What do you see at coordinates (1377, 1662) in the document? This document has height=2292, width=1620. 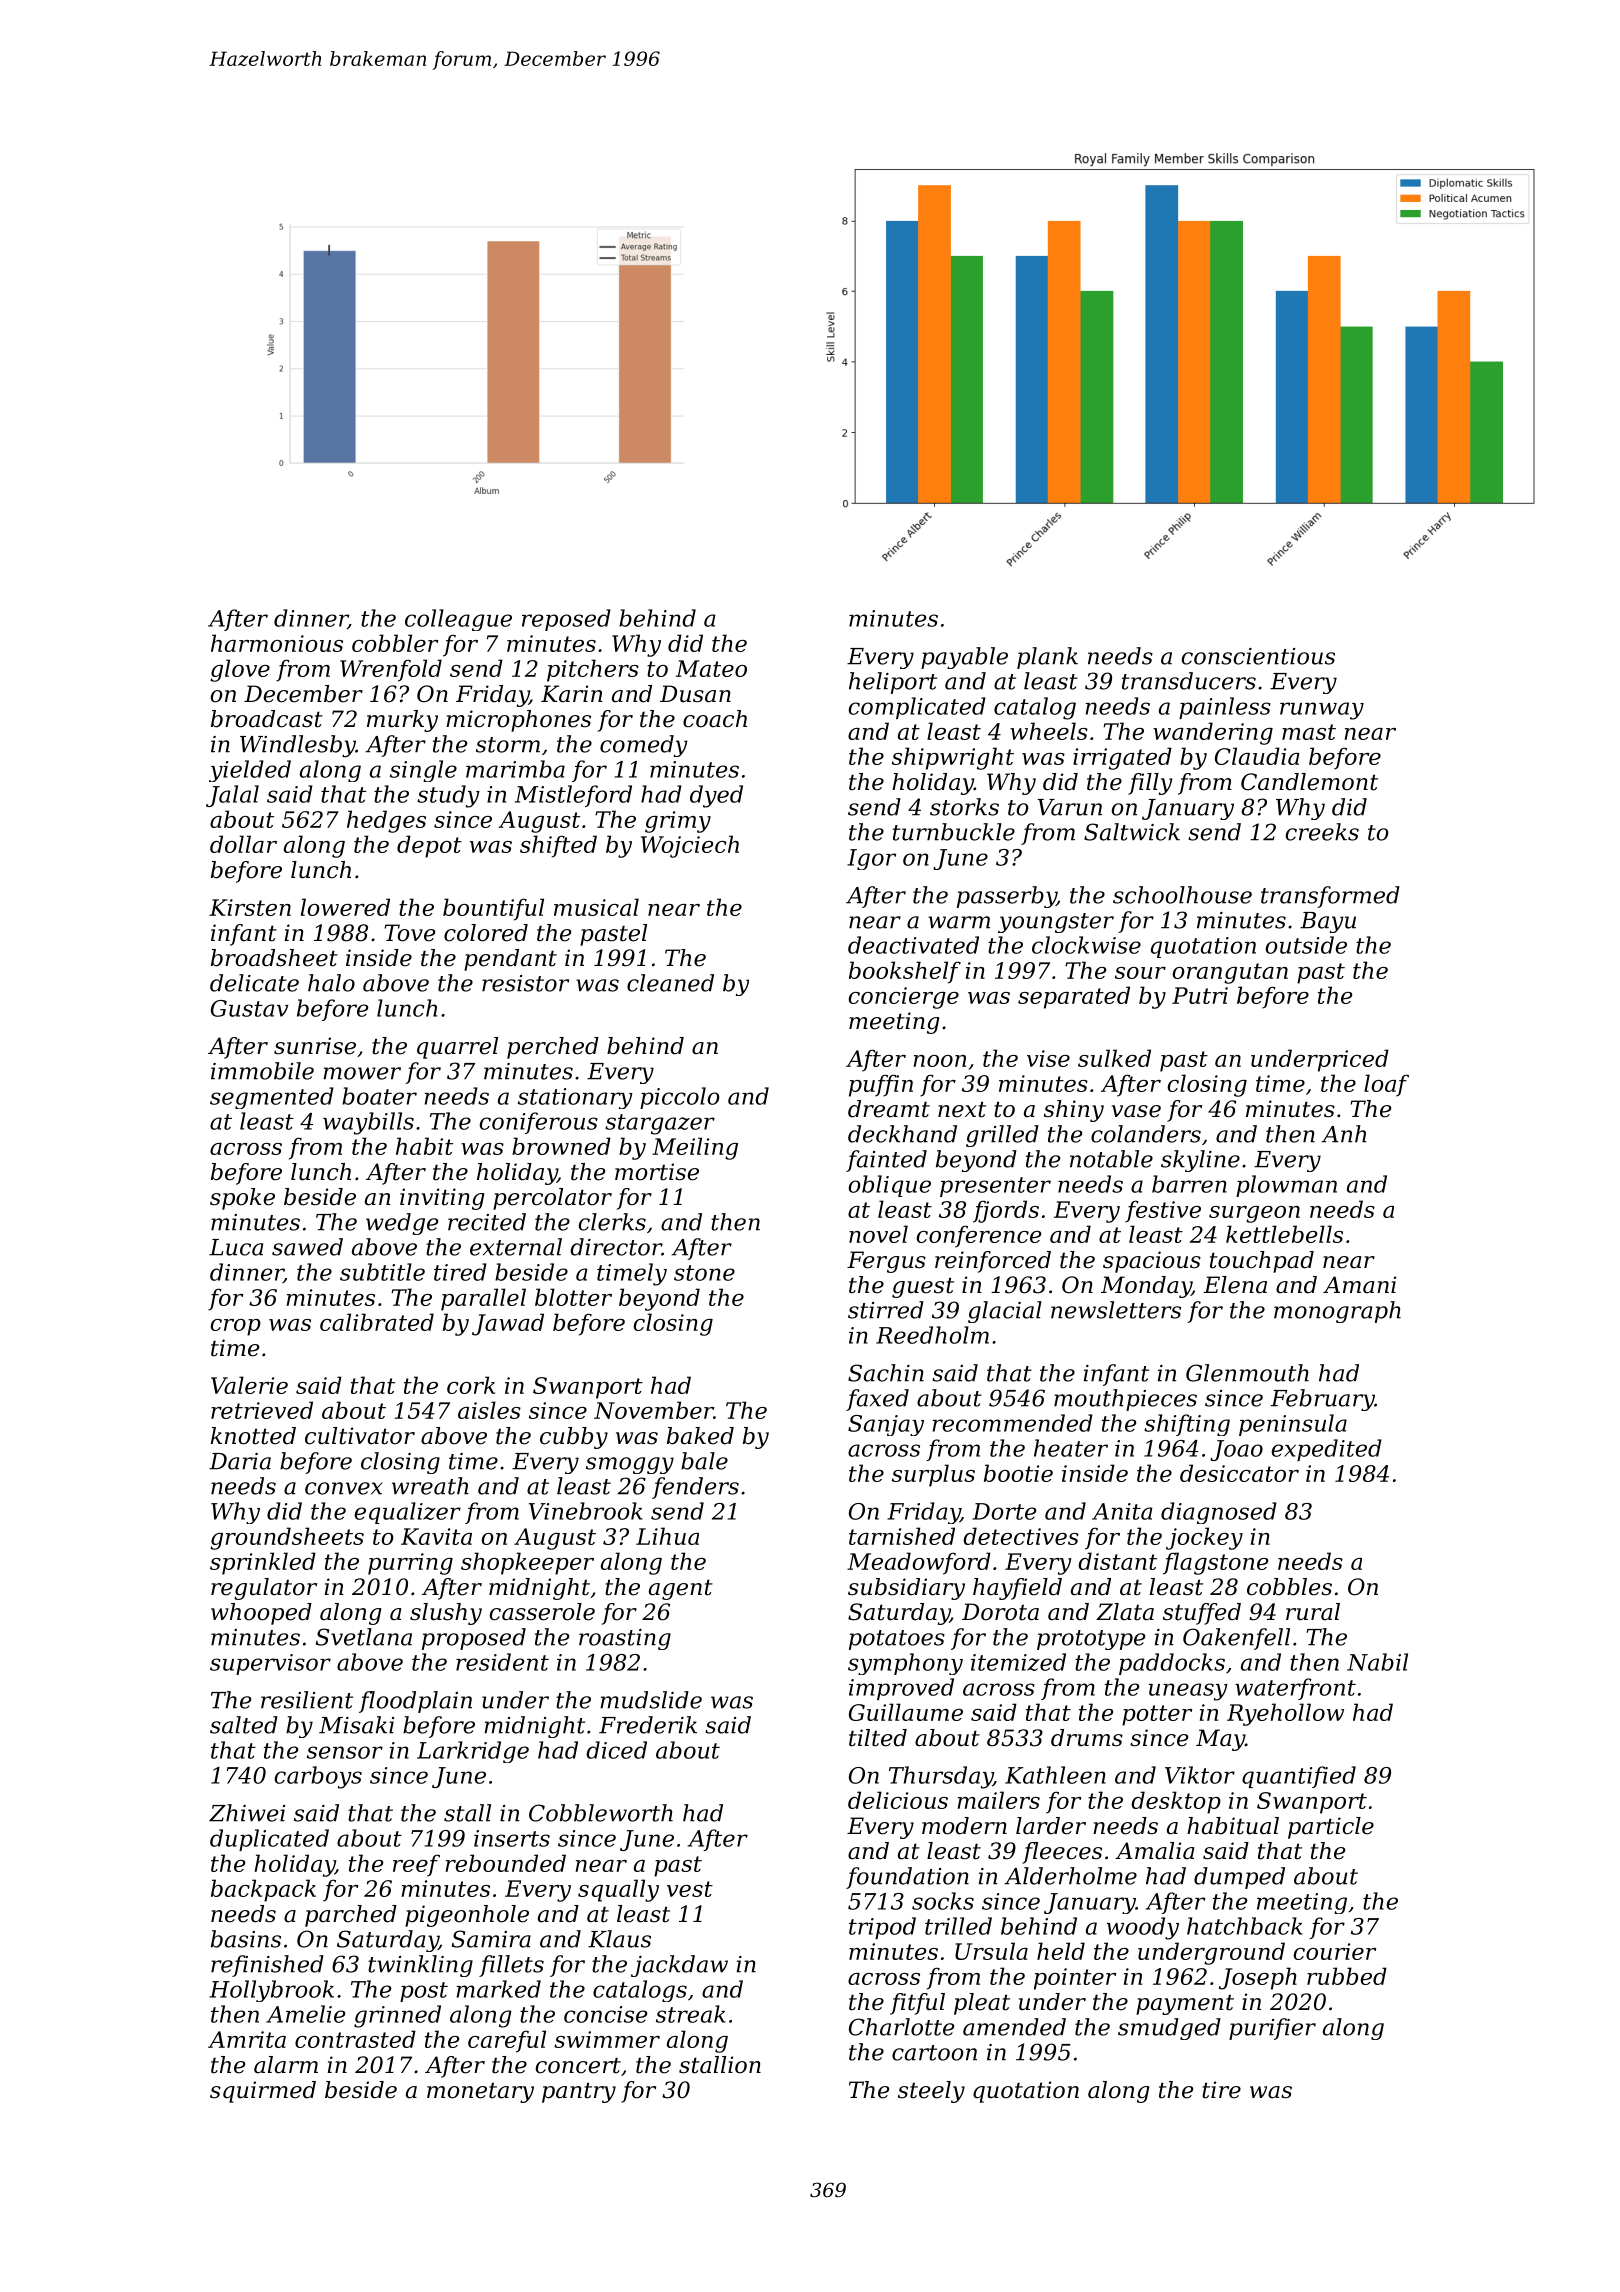 I see `Nabil` at bounding box center [1377, 1662].
